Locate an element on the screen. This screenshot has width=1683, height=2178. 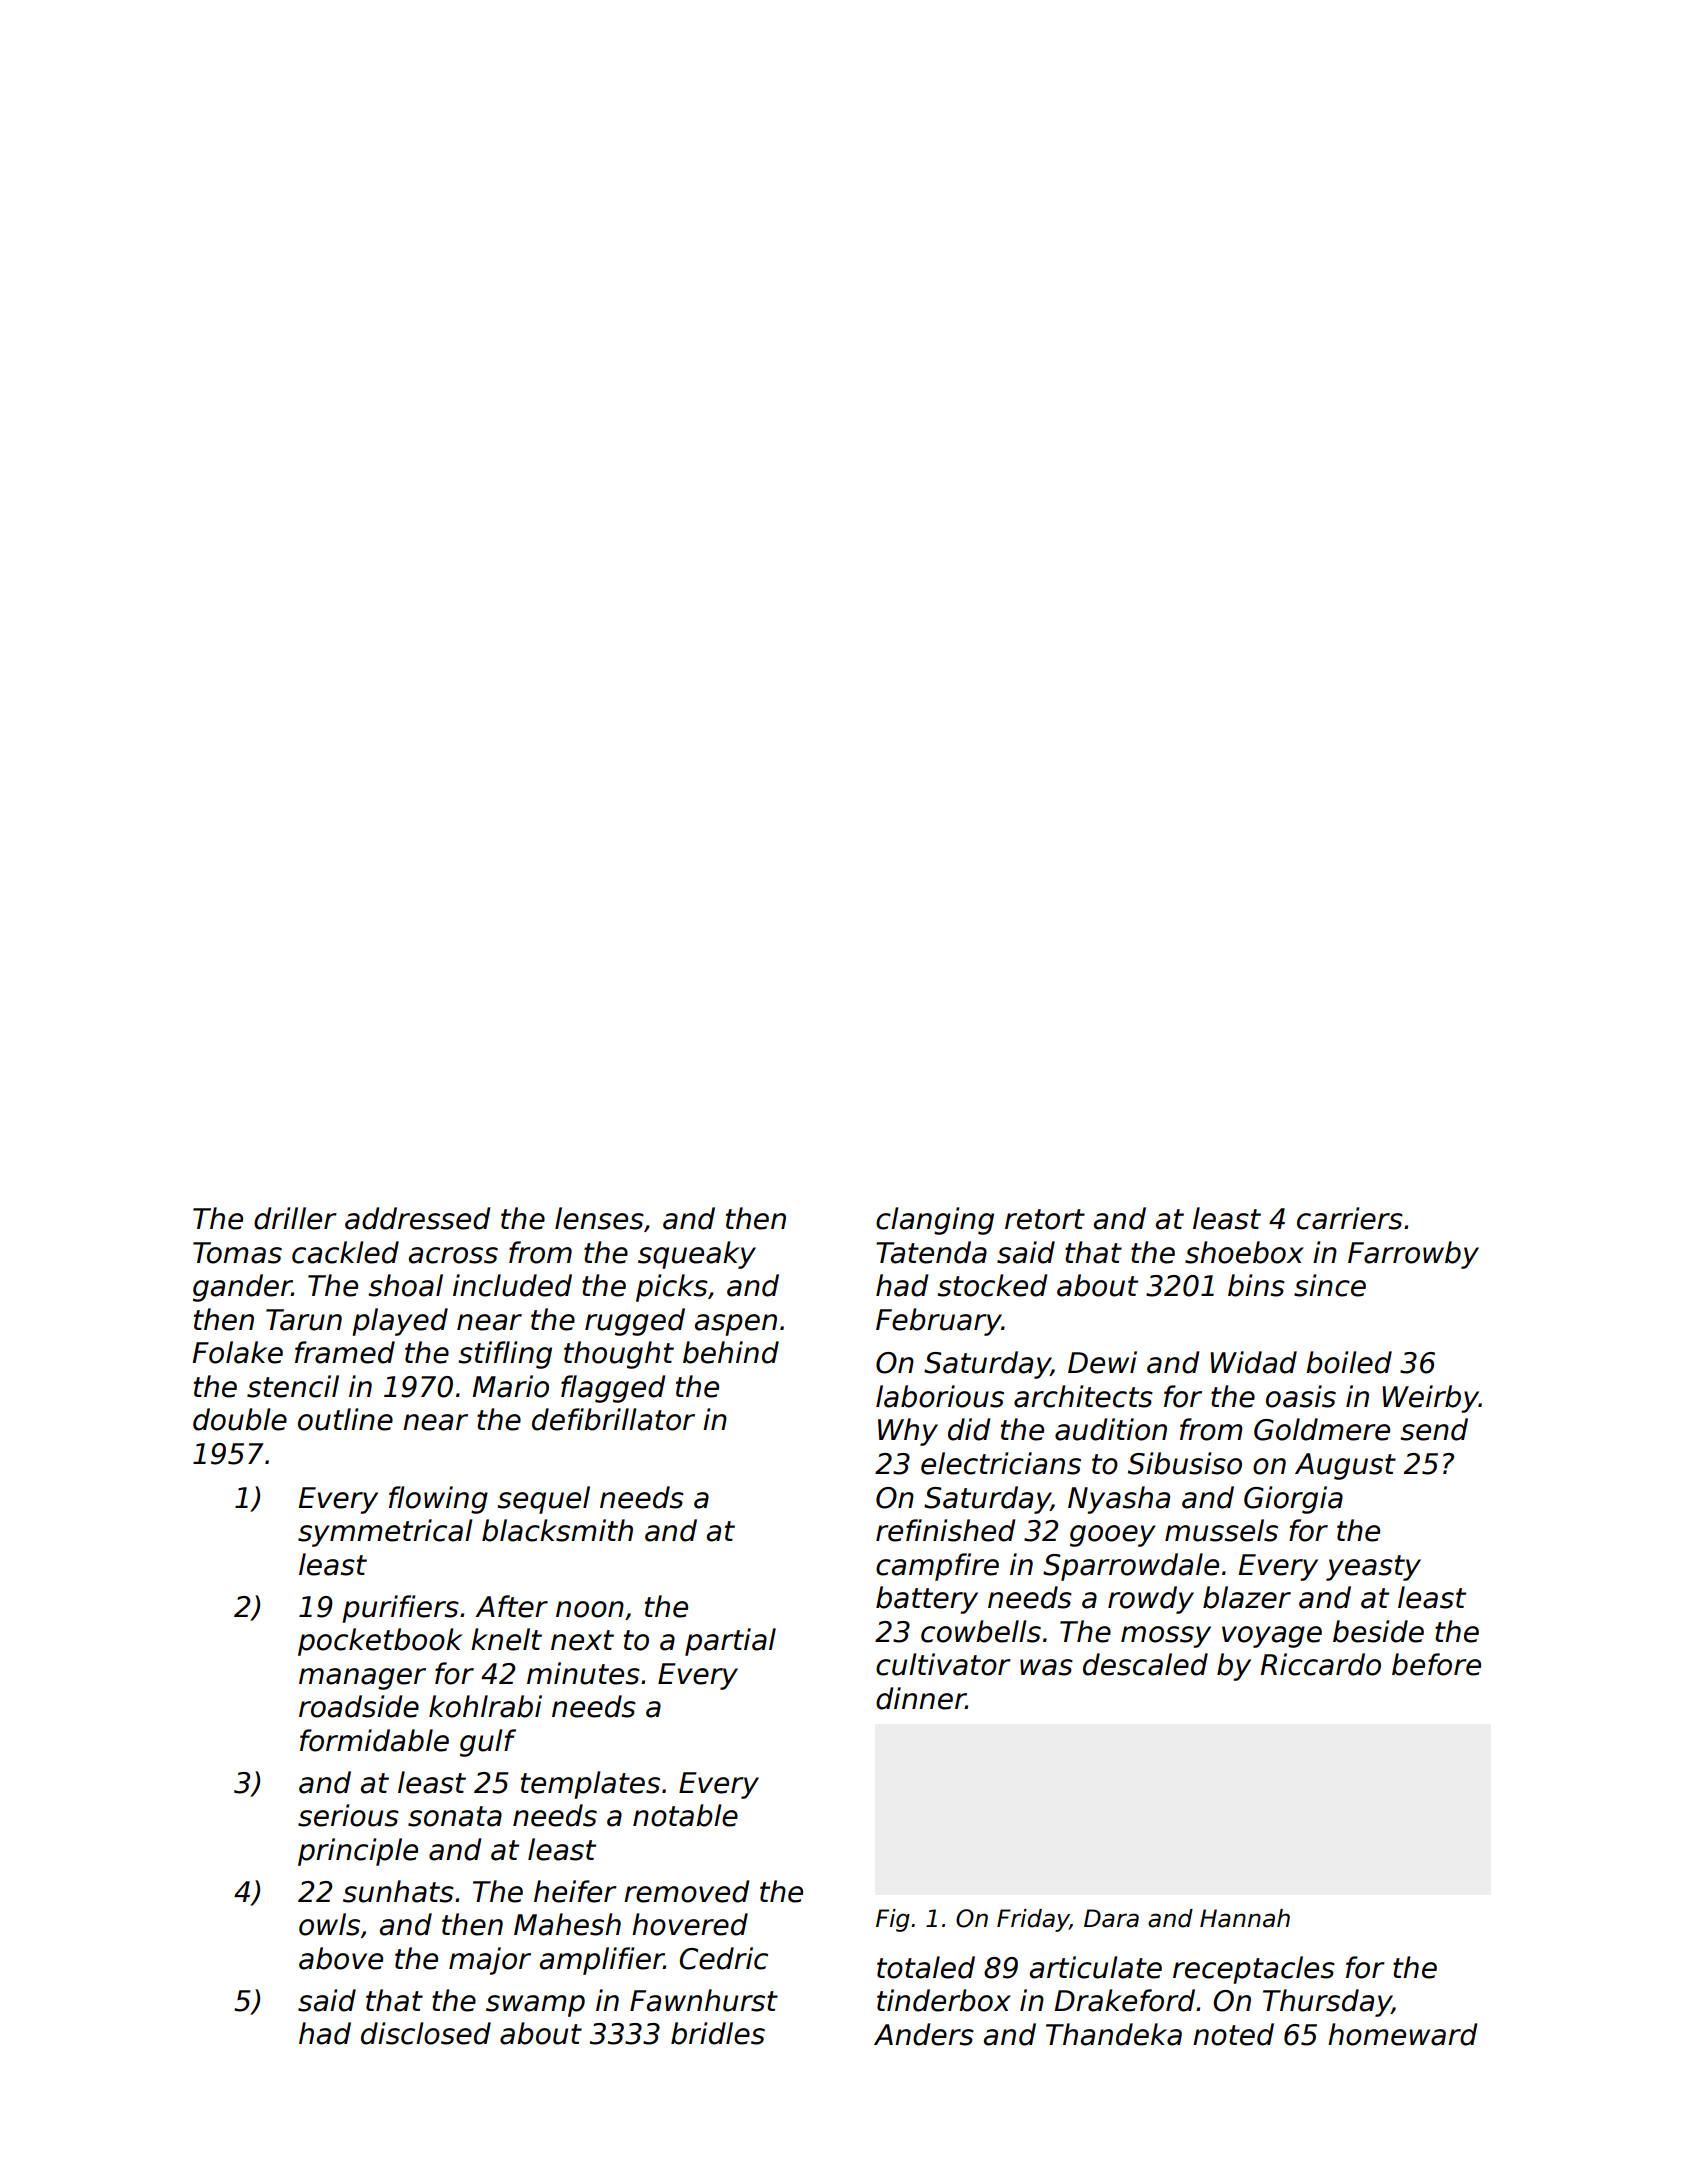
voyage is located at coordinates (1272, 1637).
